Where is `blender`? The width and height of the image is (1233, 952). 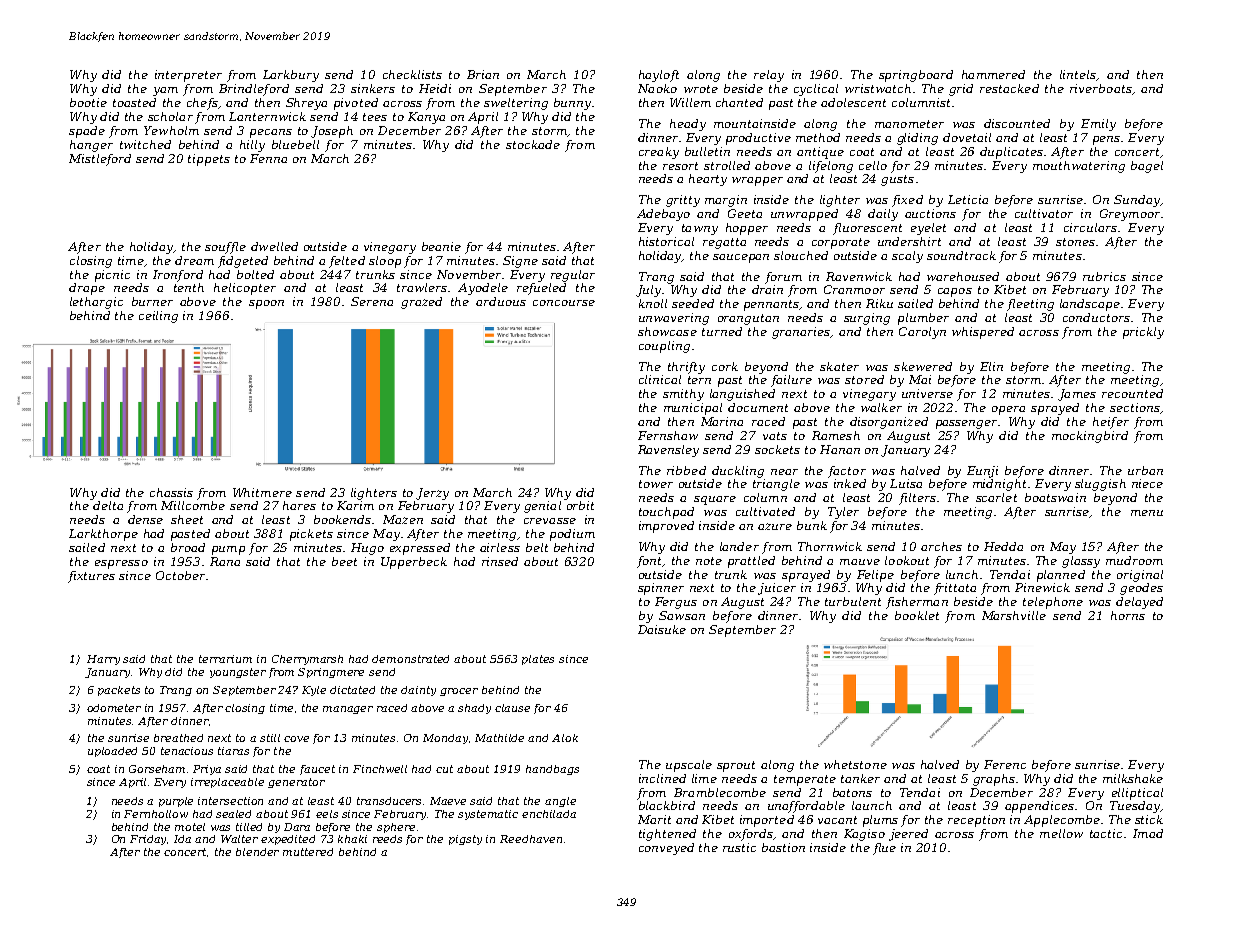 blender is located at coordinates (257, 852).
